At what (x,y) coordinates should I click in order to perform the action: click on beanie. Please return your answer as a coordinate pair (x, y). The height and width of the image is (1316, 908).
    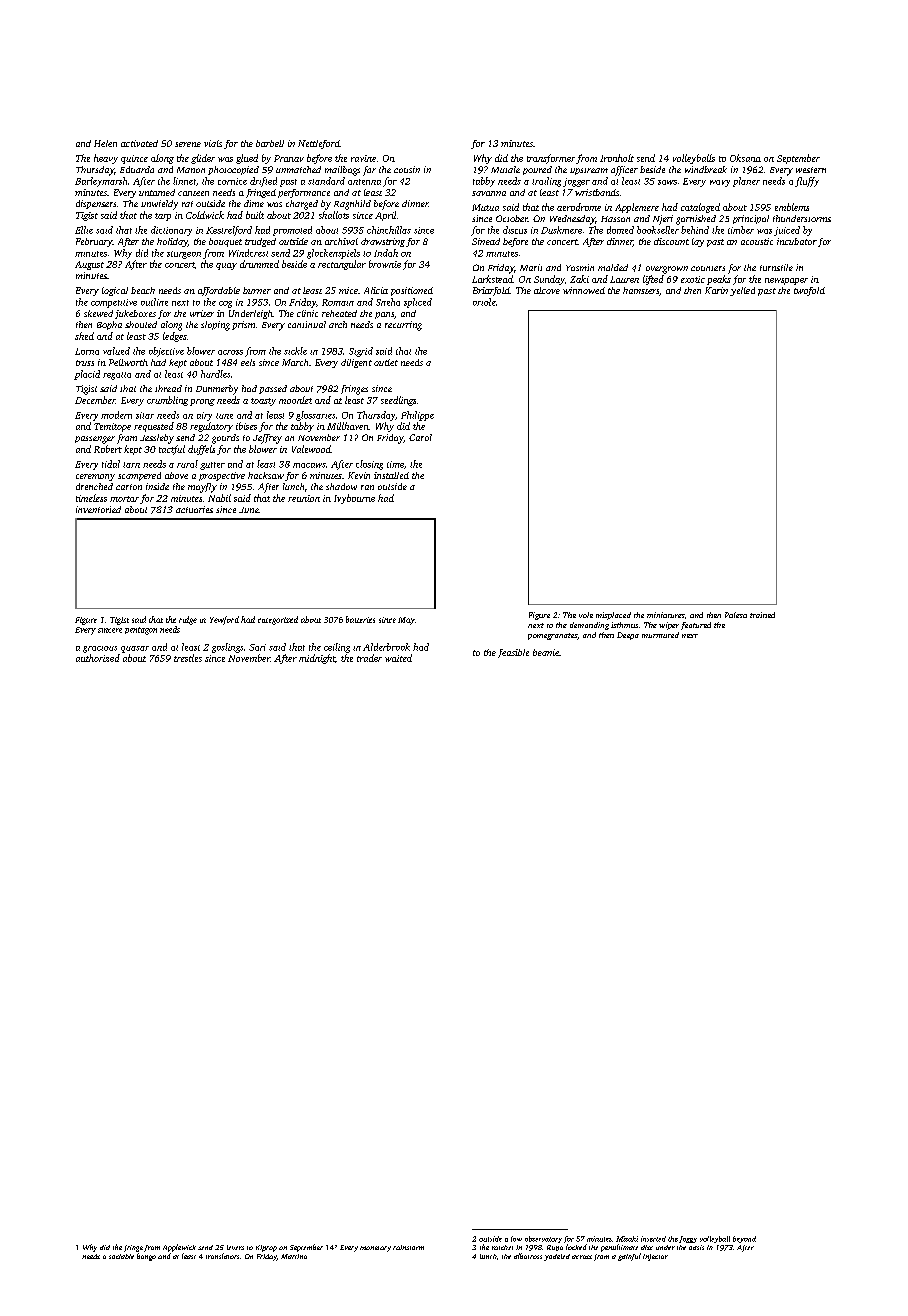
    Looking at the image, I should click on (546, 652).
